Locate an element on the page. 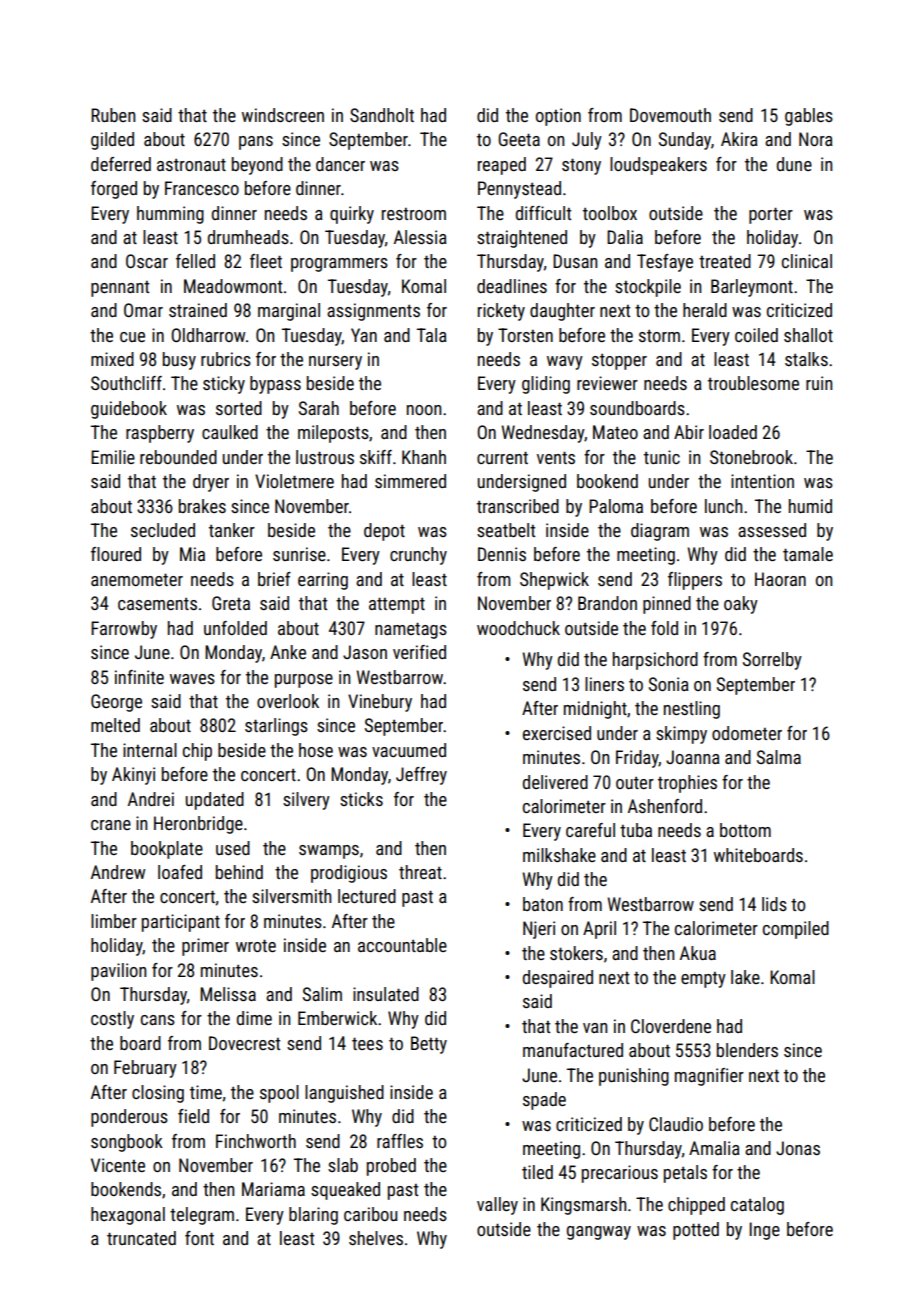 This document has height=1308, width=924. delivered is located at coordinates (555, 782).
